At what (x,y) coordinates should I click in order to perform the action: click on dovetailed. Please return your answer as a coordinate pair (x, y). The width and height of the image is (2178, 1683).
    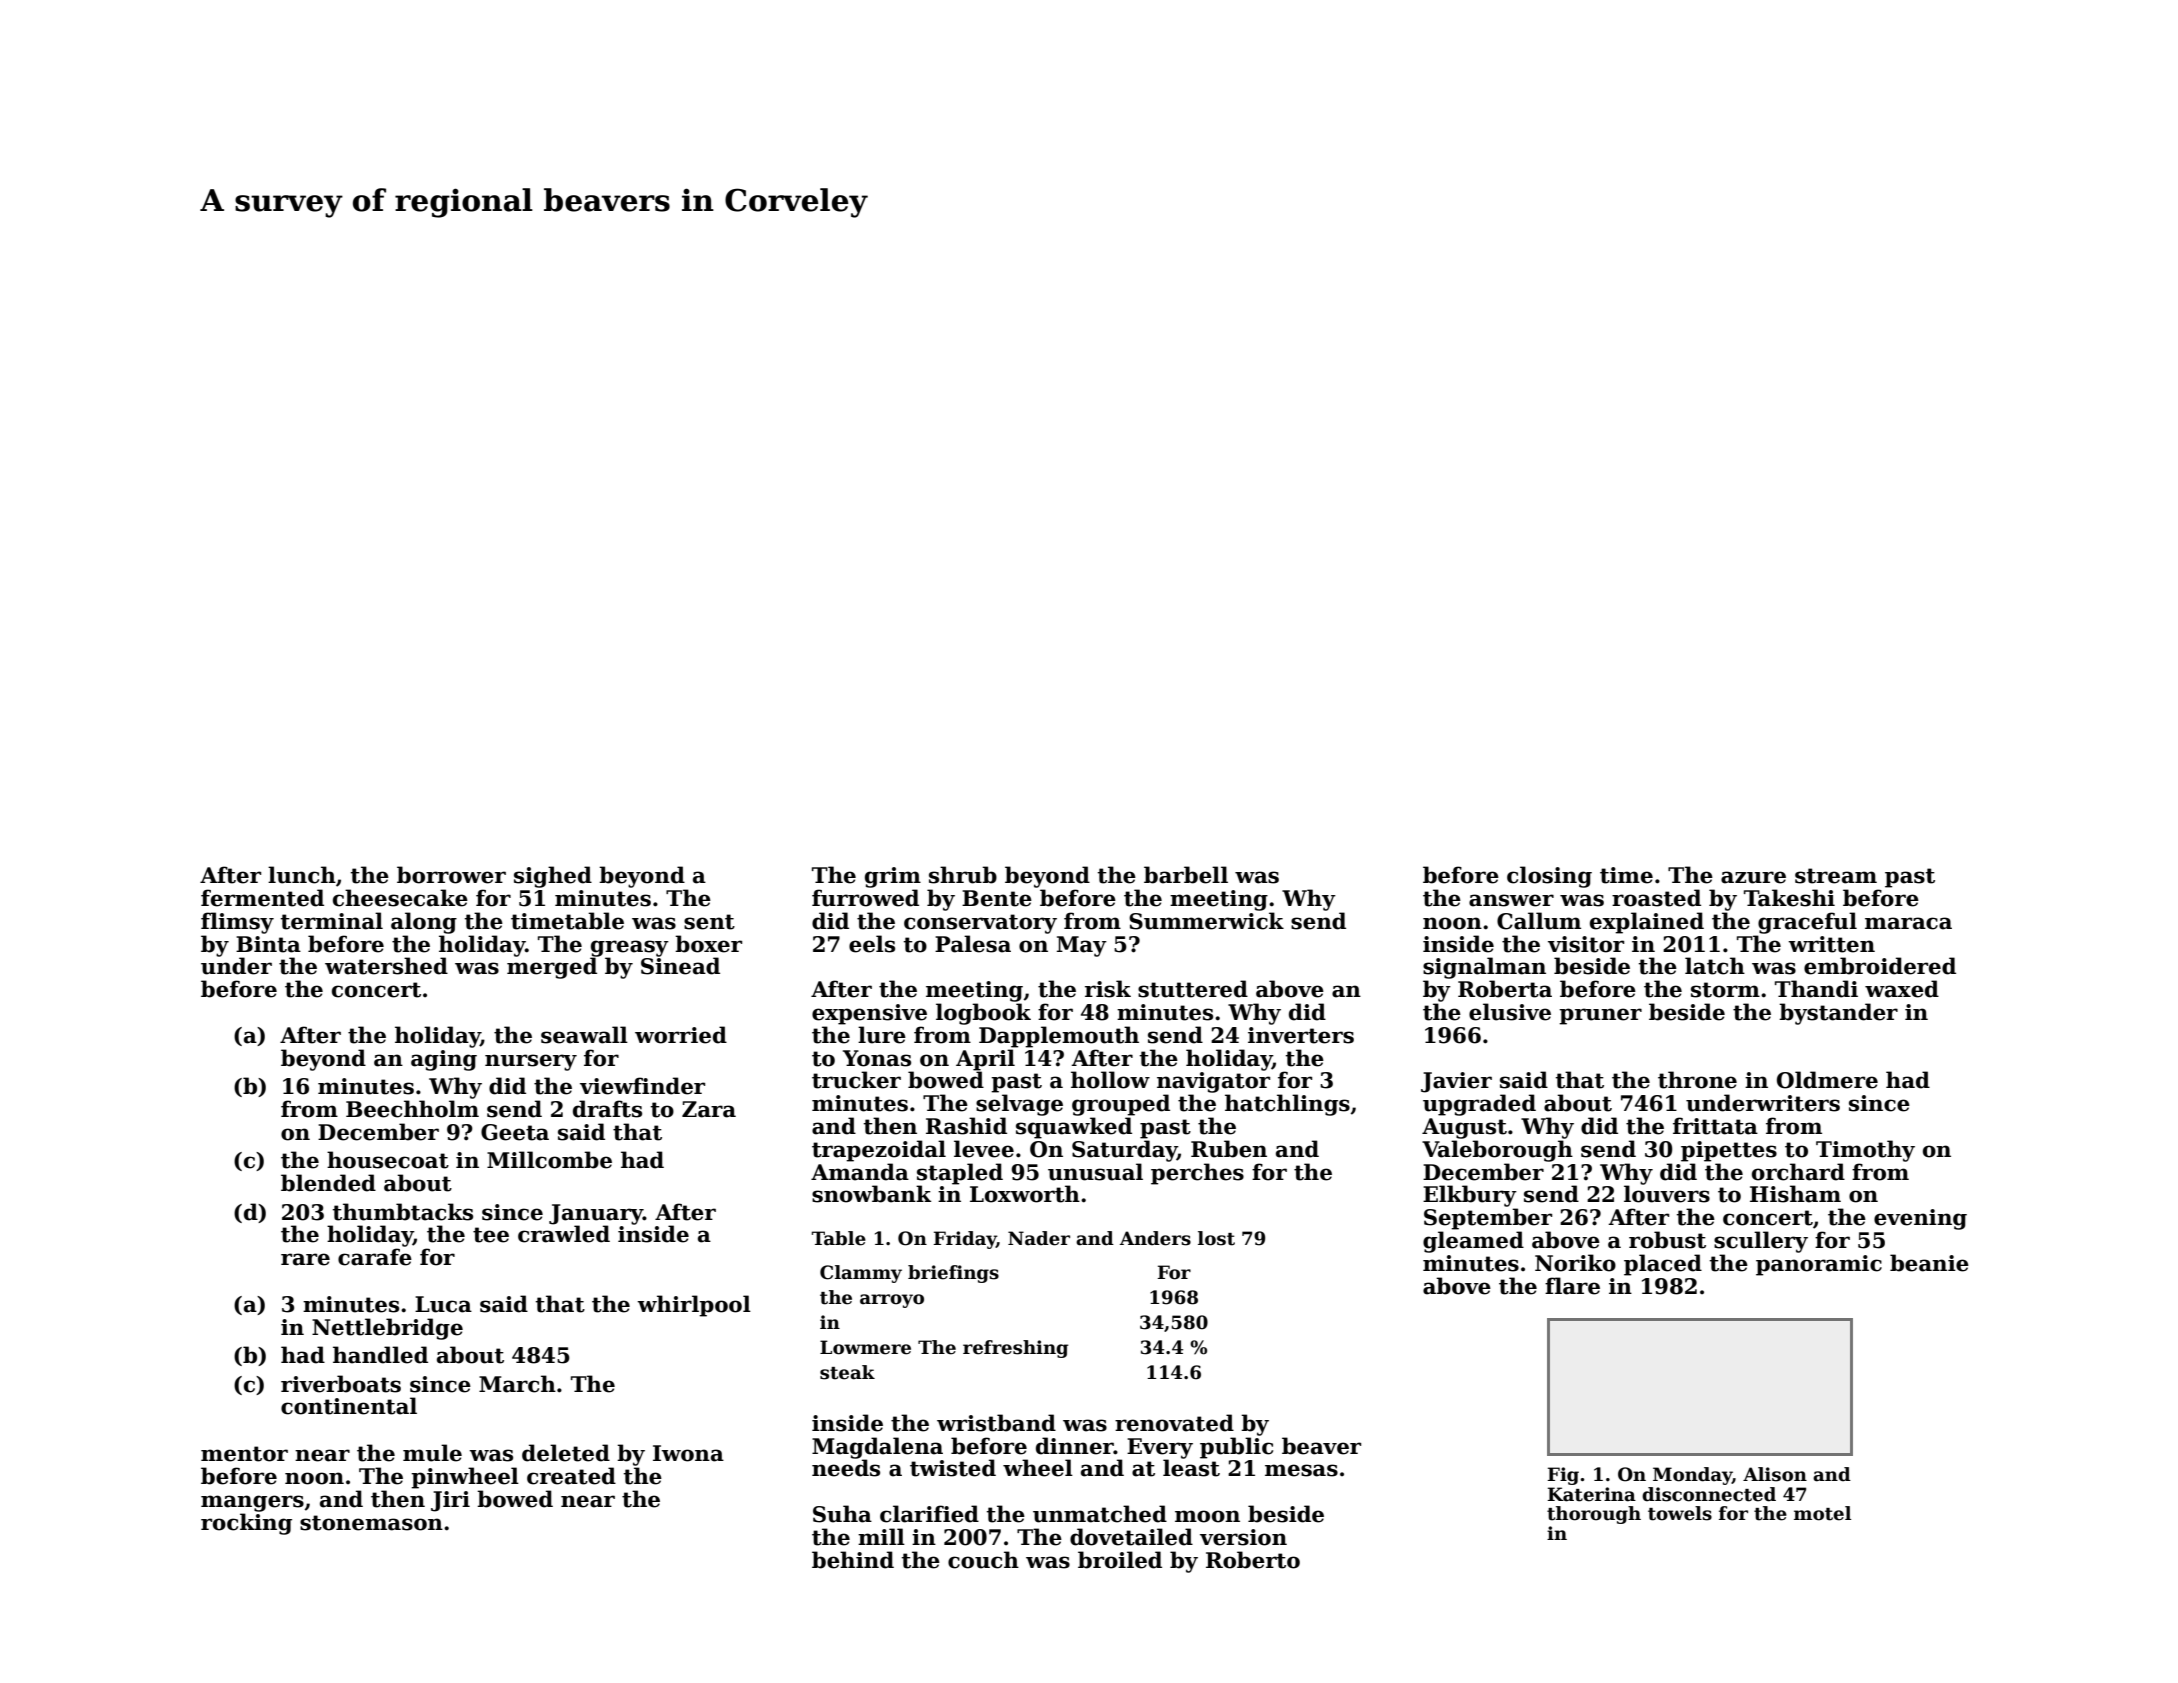
    Looking at the image, I should click on (1131, 1537).
